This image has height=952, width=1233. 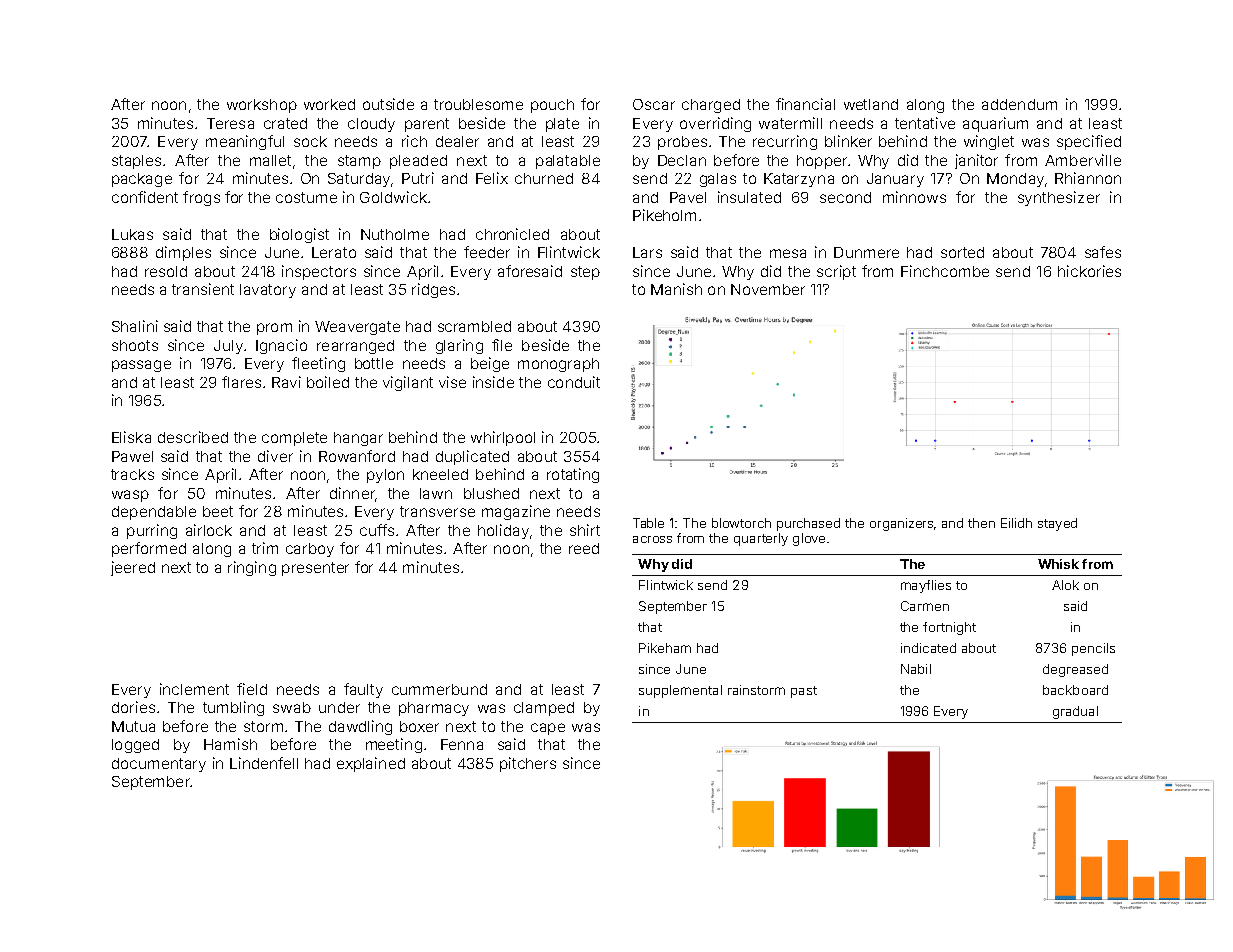 I want to click on Finchcombe, so click(x=945, y=271).
